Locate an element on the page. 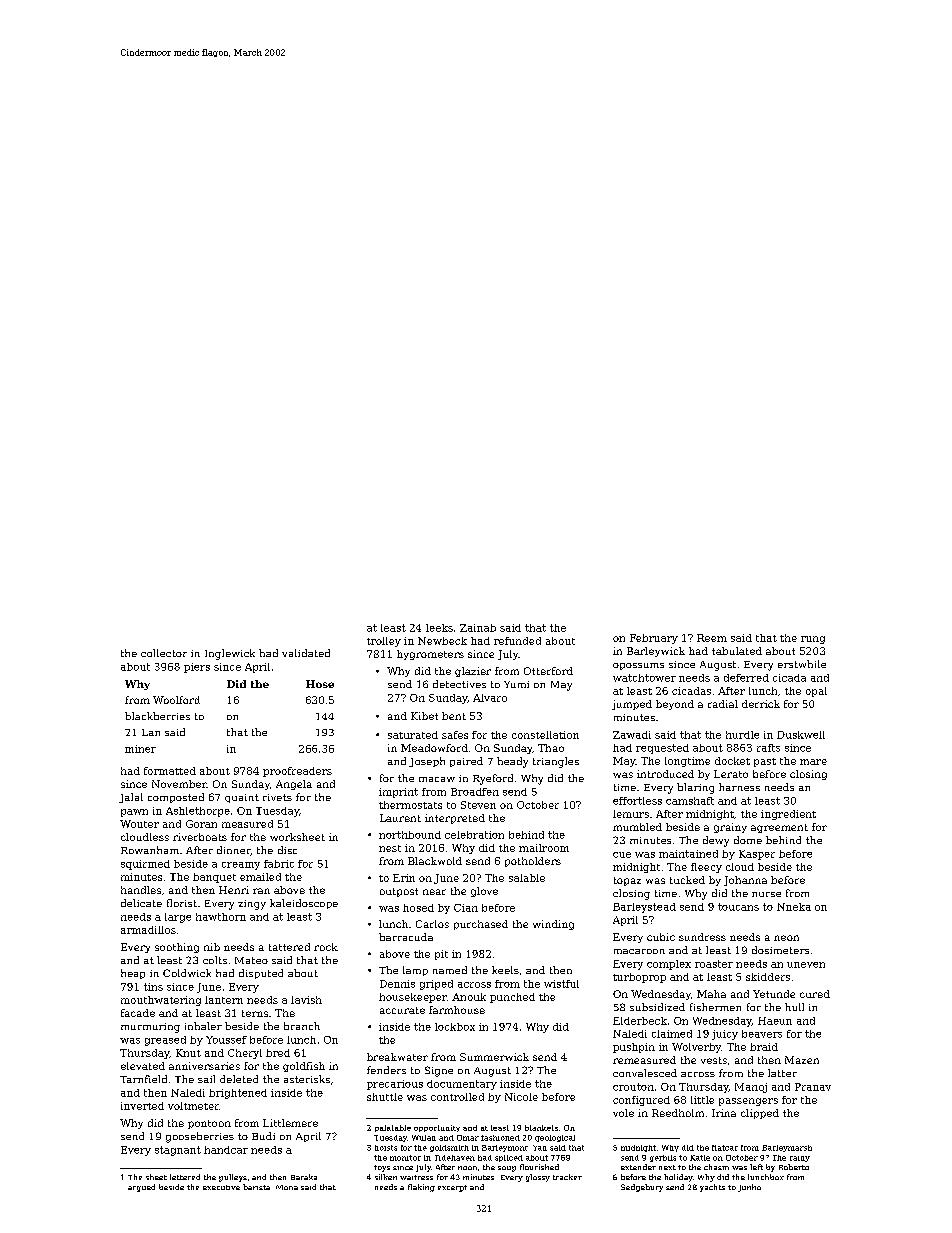 This page has width=952, height=1233. collector is located at coordinates (164, 653).
